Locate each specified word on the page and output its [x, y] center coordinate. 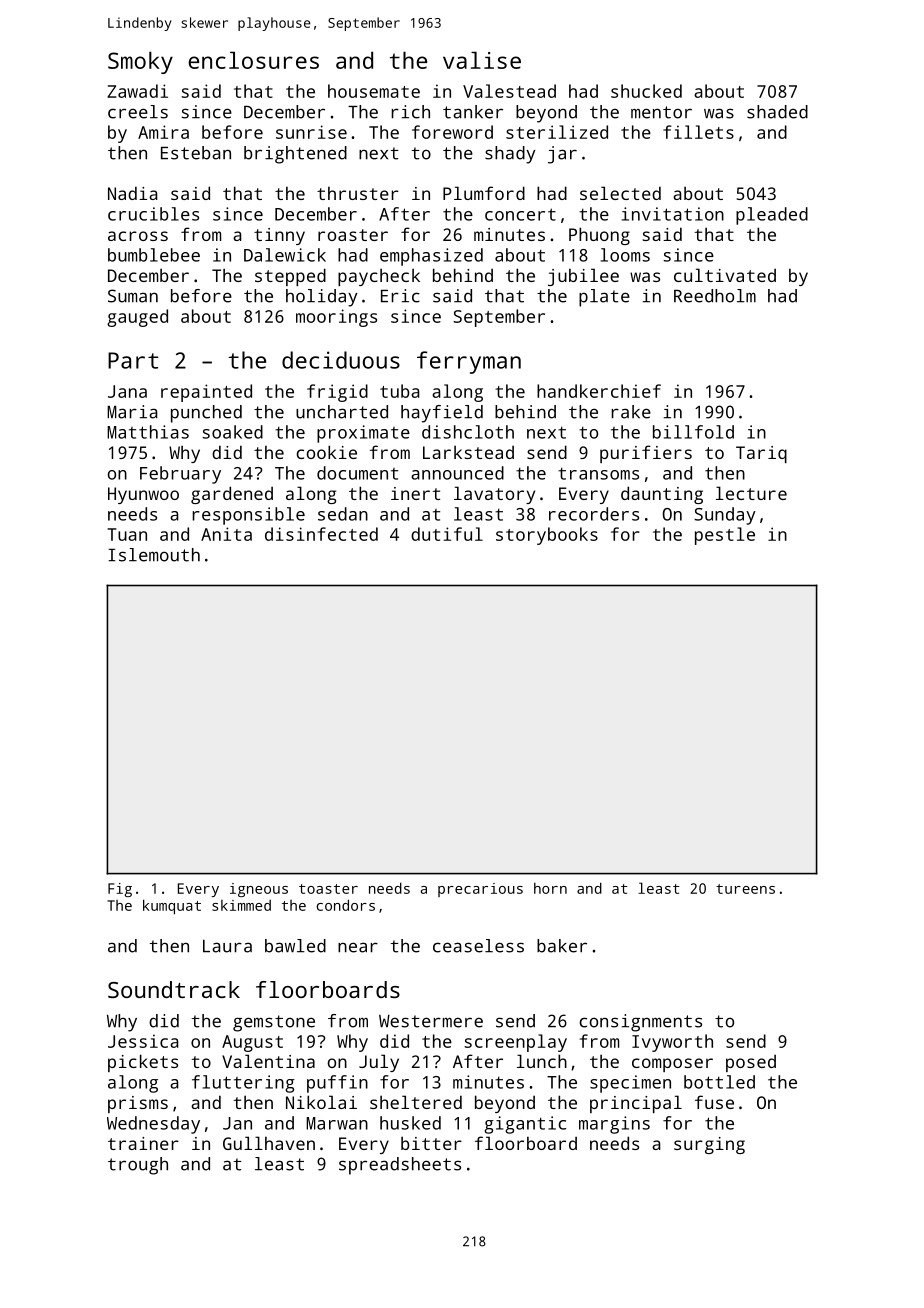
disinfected [321, 534]
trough [138, 1166]
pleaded [772, 216]
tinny [279, 236]
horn [550, 888]
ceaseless [478, 946]
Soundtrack [174, 989]
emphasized [431, 257]
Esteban [196, 153]
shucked [646, 91]
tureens [745, 889]
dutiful [447, 534]
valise [482, 60]
